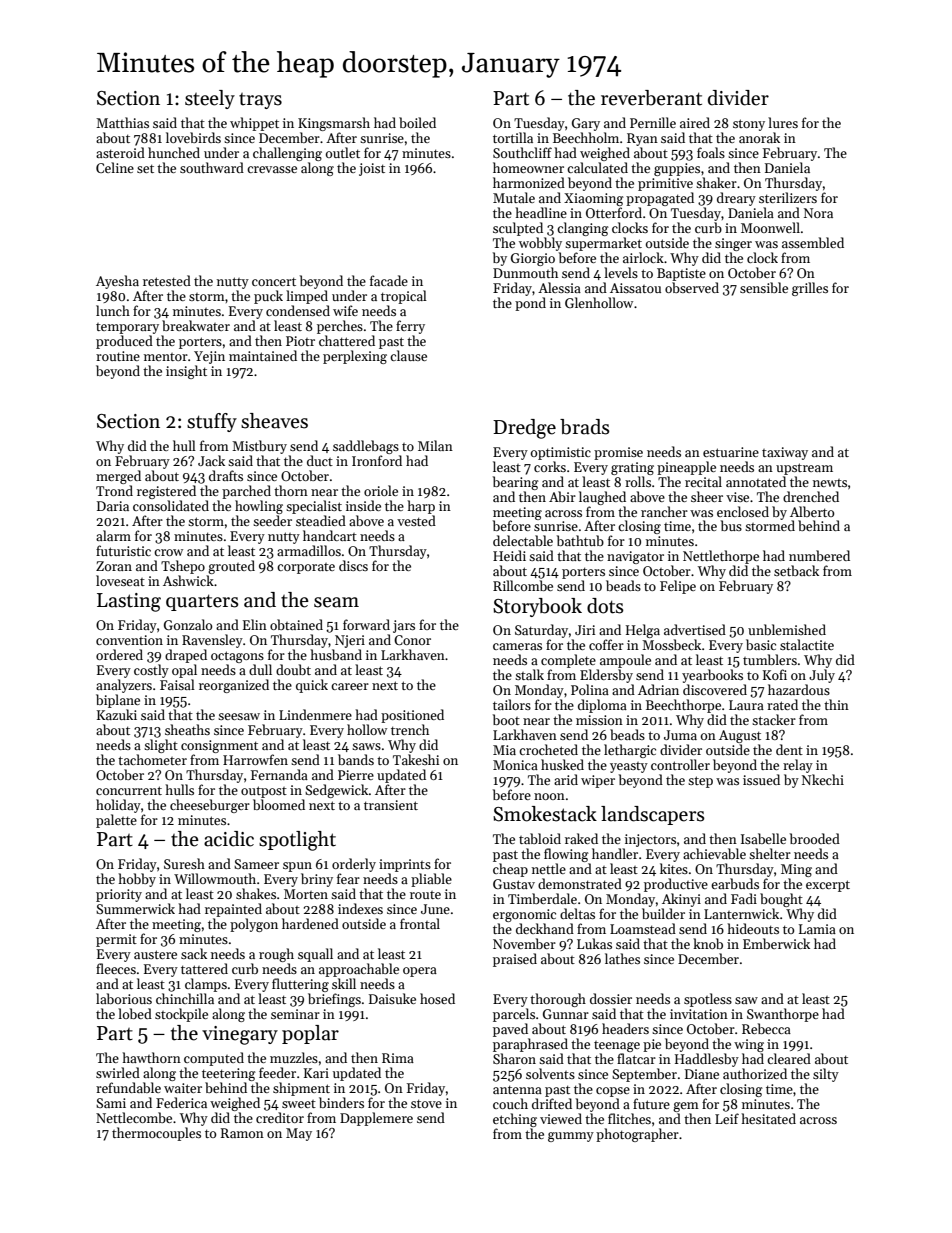 The image size is (952, 1233). What do you see at coordinates (756, 481) in the page?
I see `annotated` at bounding box center [756, 481].
